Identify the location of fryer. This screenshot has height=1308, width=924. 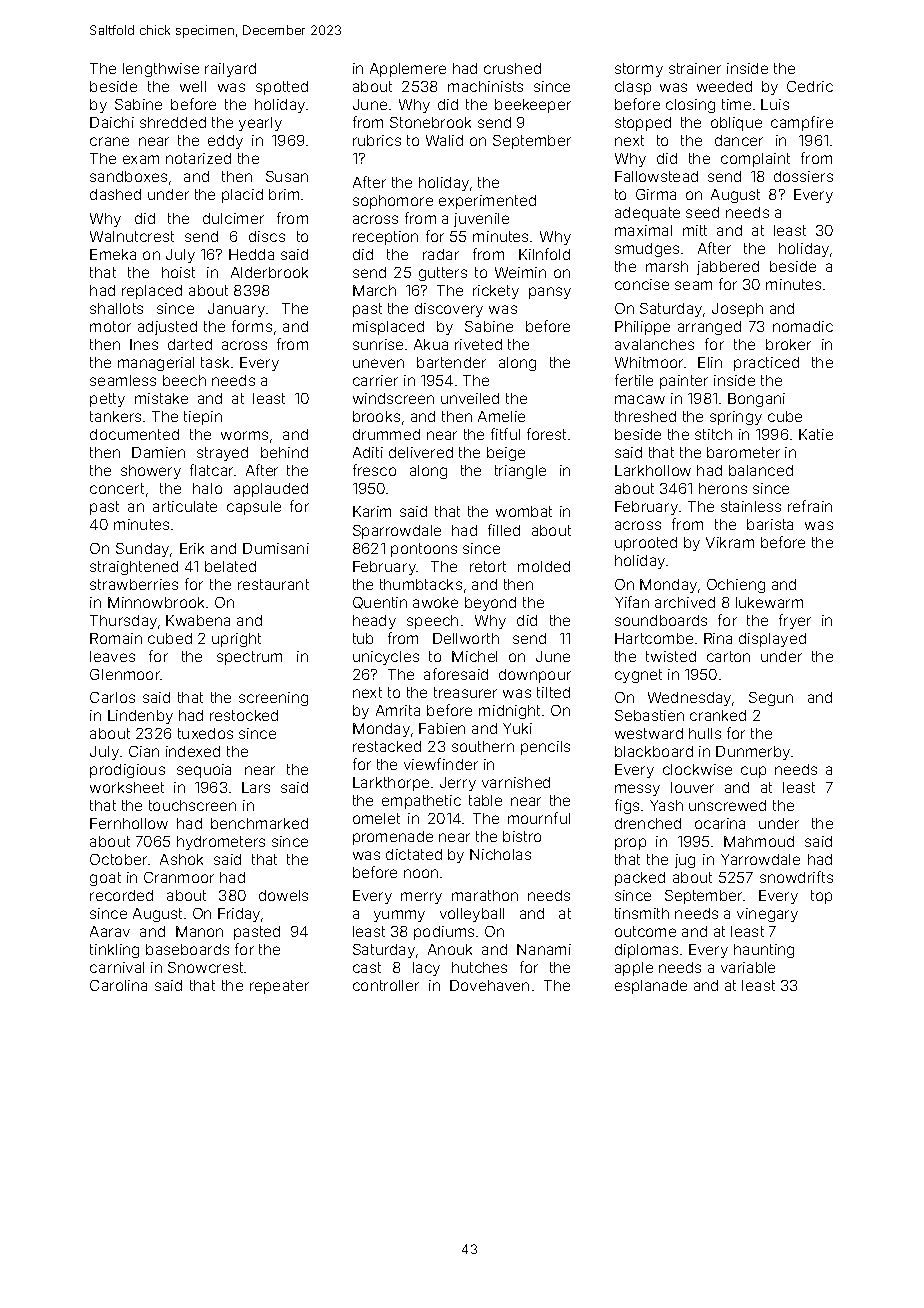
(795, 621).
